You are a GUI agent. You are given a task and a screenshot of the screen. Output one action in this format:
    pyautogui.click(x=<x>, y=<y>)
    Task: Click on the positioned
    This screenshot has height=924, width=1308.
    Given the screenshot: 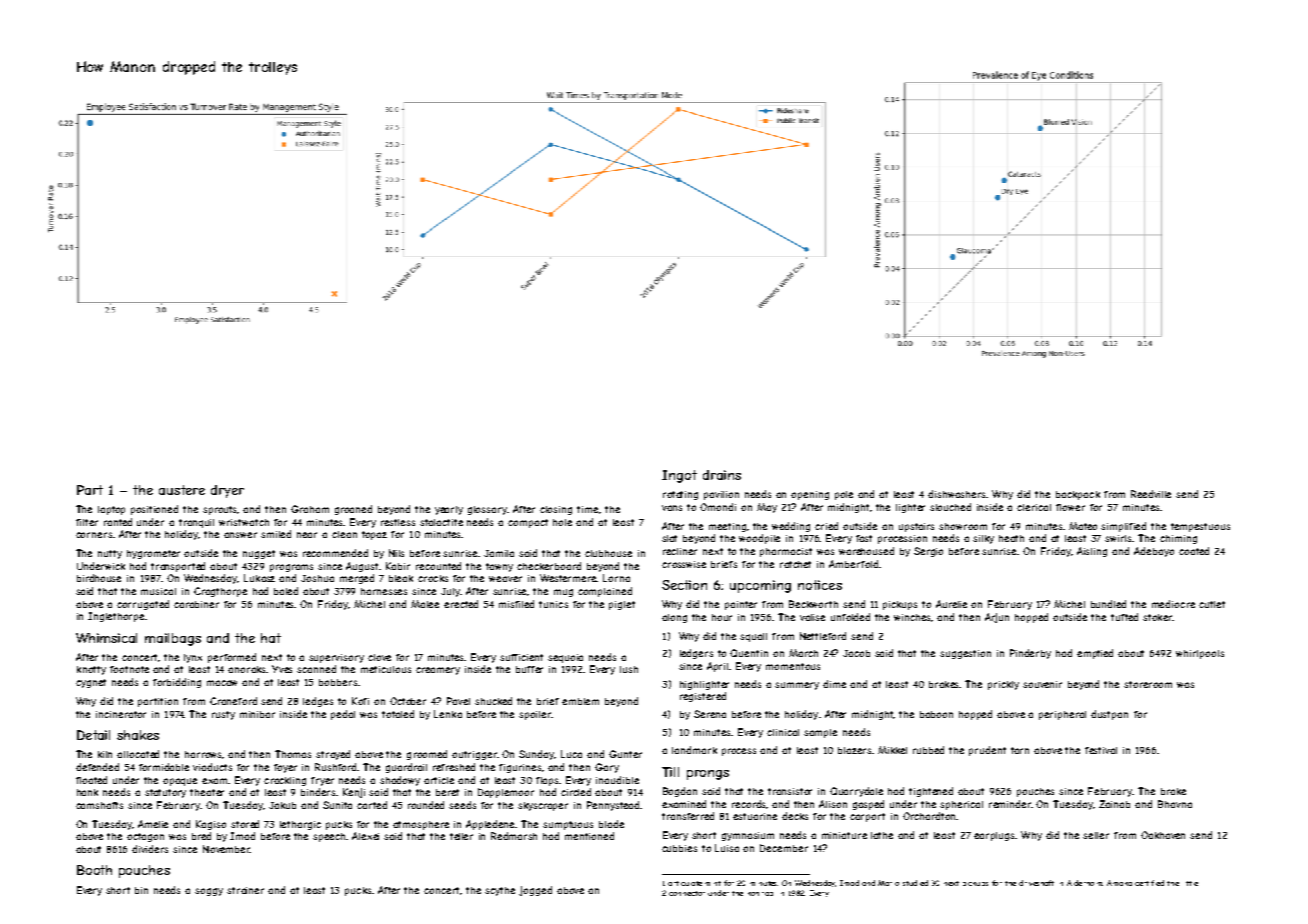 What is the action you would take?
    pyautogui.click(x=154, y=510)
